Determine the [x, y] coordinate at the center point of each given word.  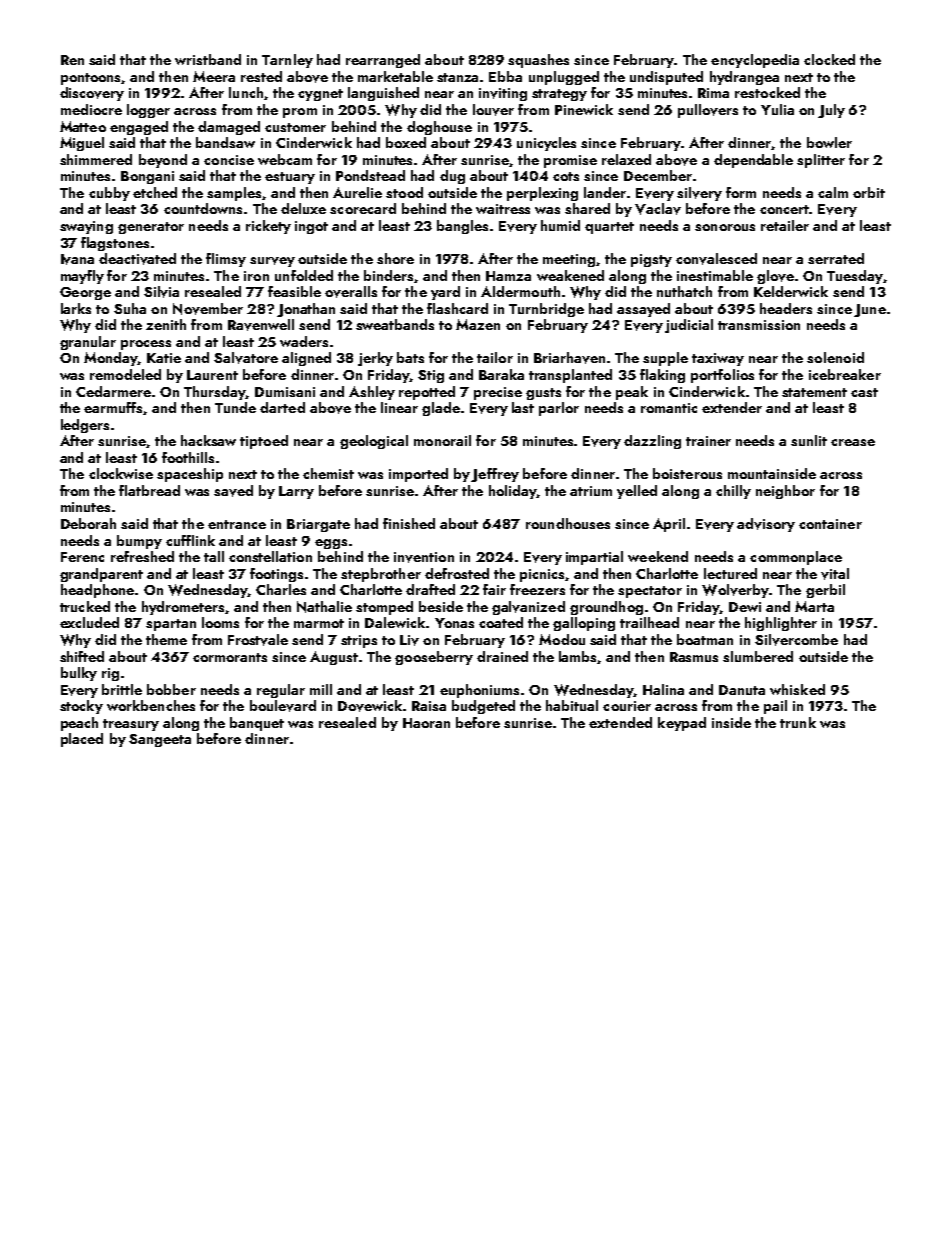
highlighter [781, 624]
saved [233, 491]
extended [620, 722]
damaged [229, 128]
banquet [257, 724]
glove [775, 277]
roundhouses [568, 523]
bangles [462, 227]
